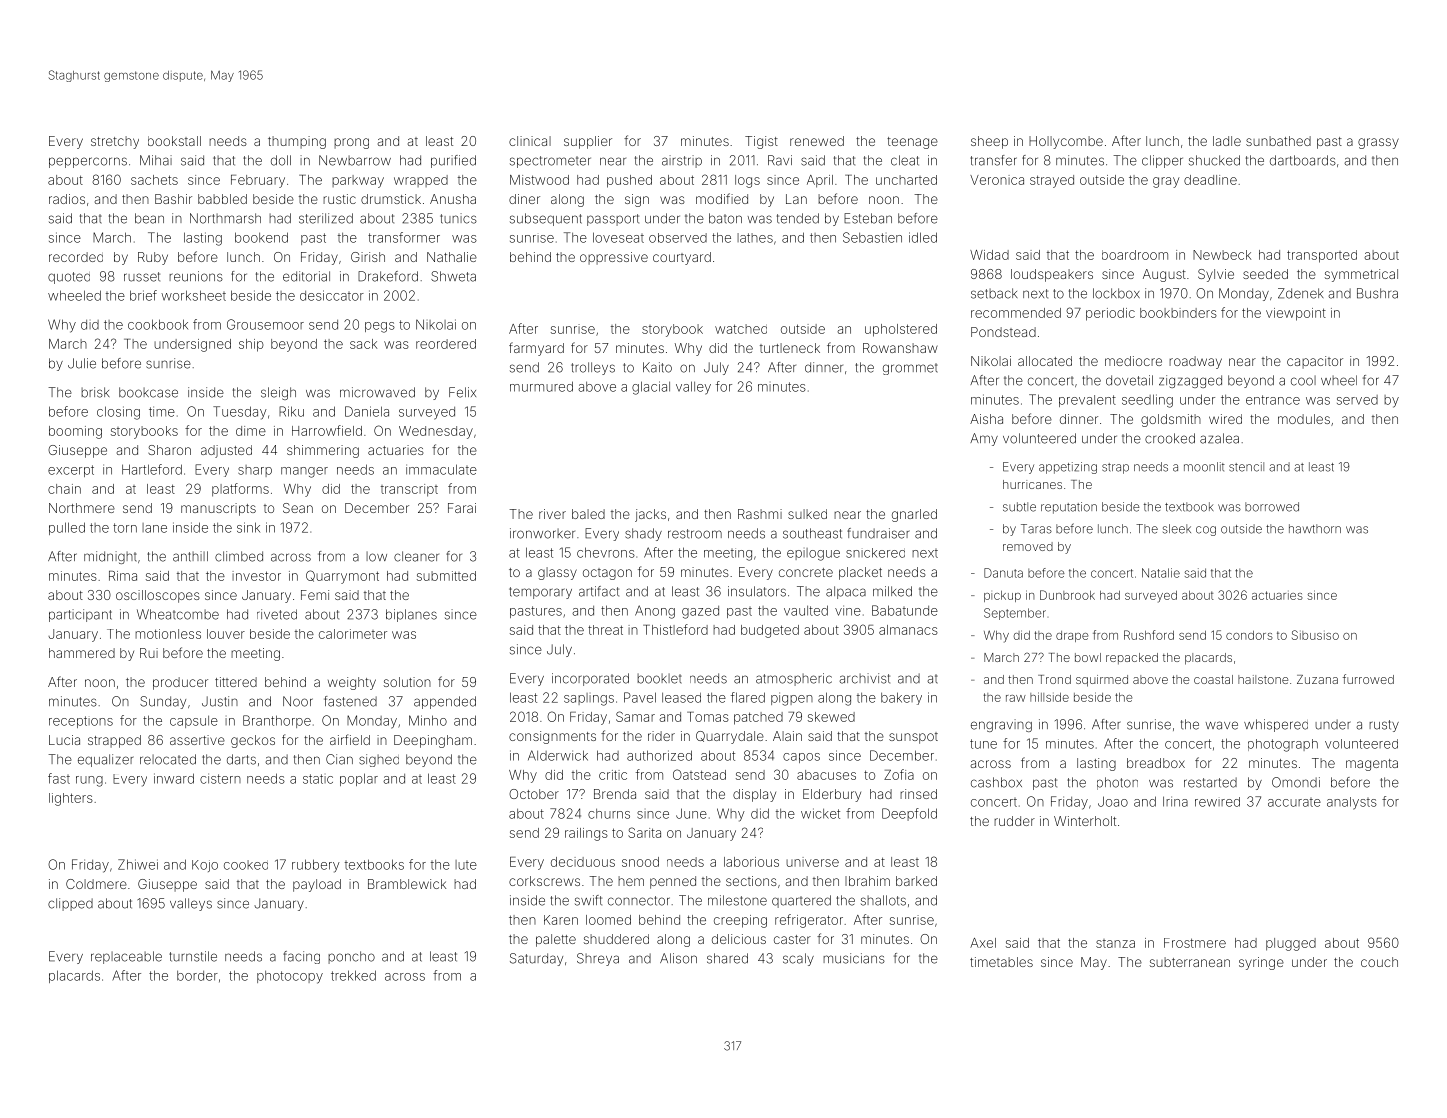 The image size is (1447, 1118). I want to click on radios, so click(67, 199).
